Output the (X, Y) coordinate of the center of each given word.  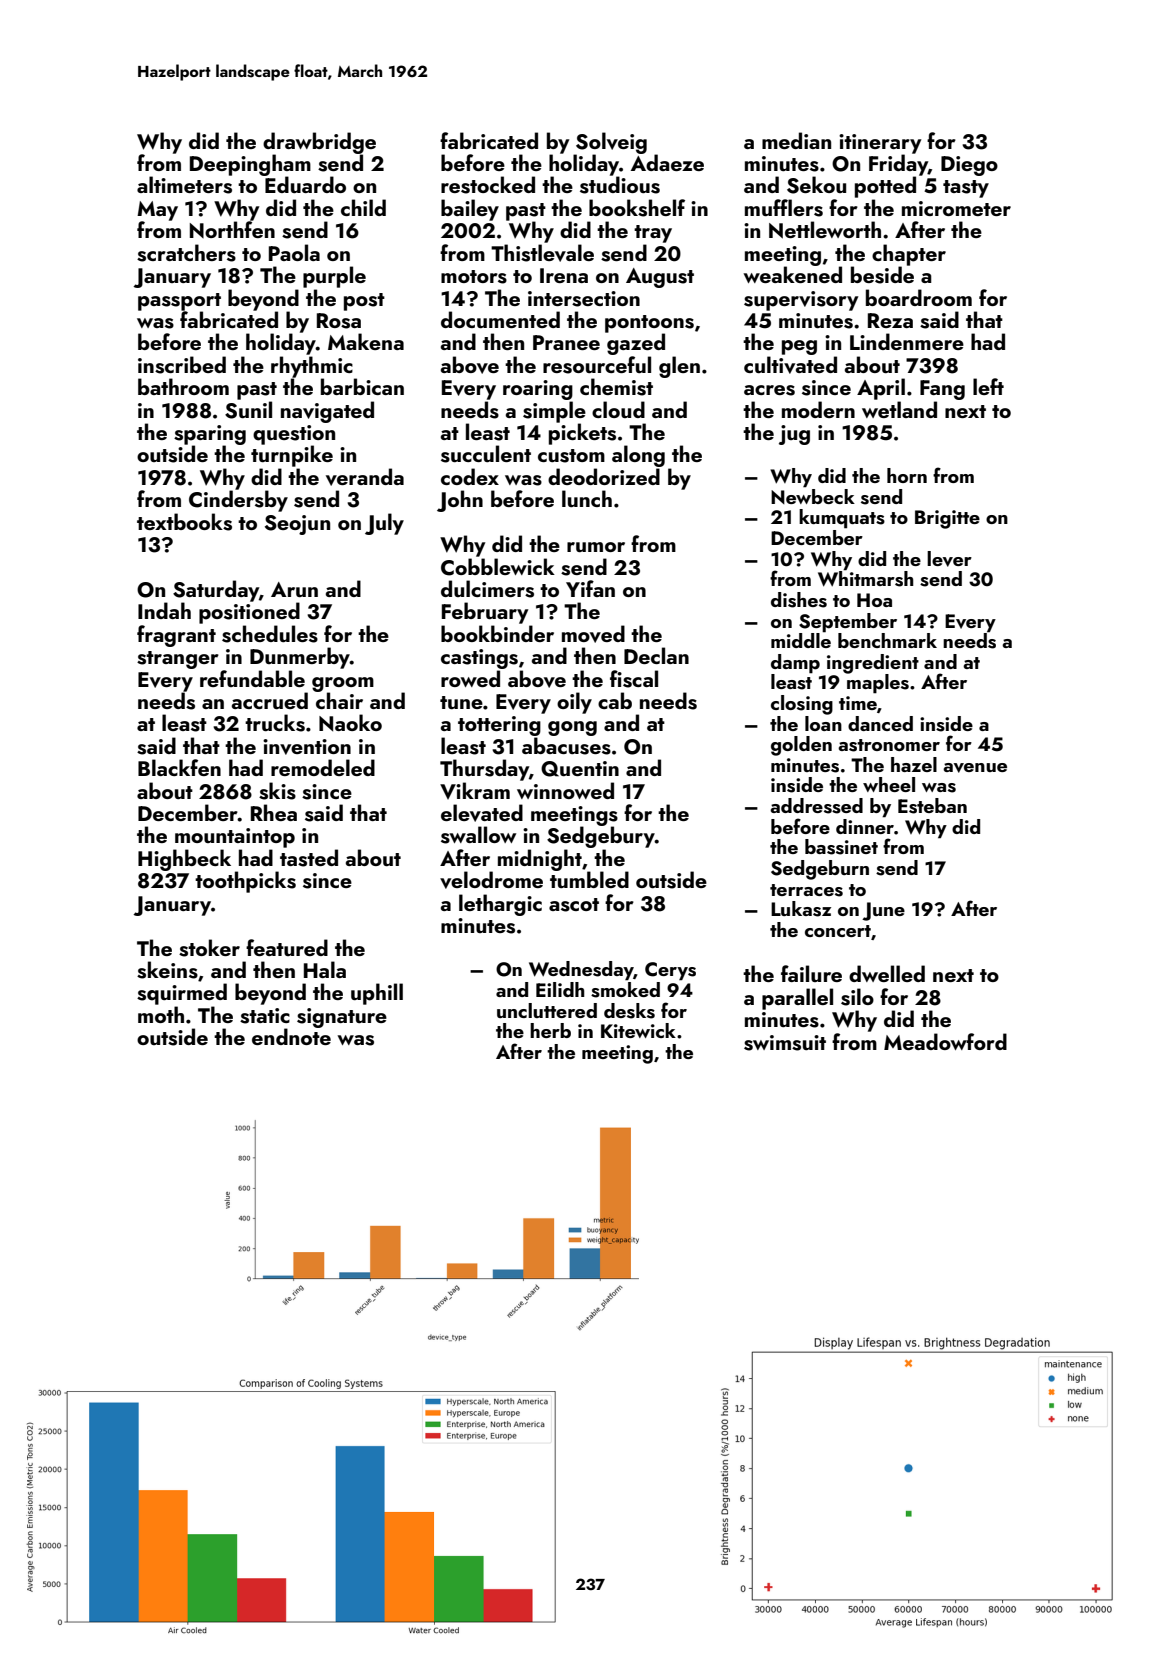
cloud (618, 409)
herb (550, 1030)
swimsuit (785, 1043)
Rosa (339, 321)
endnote (291, 1036)
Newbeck (813, 496)
